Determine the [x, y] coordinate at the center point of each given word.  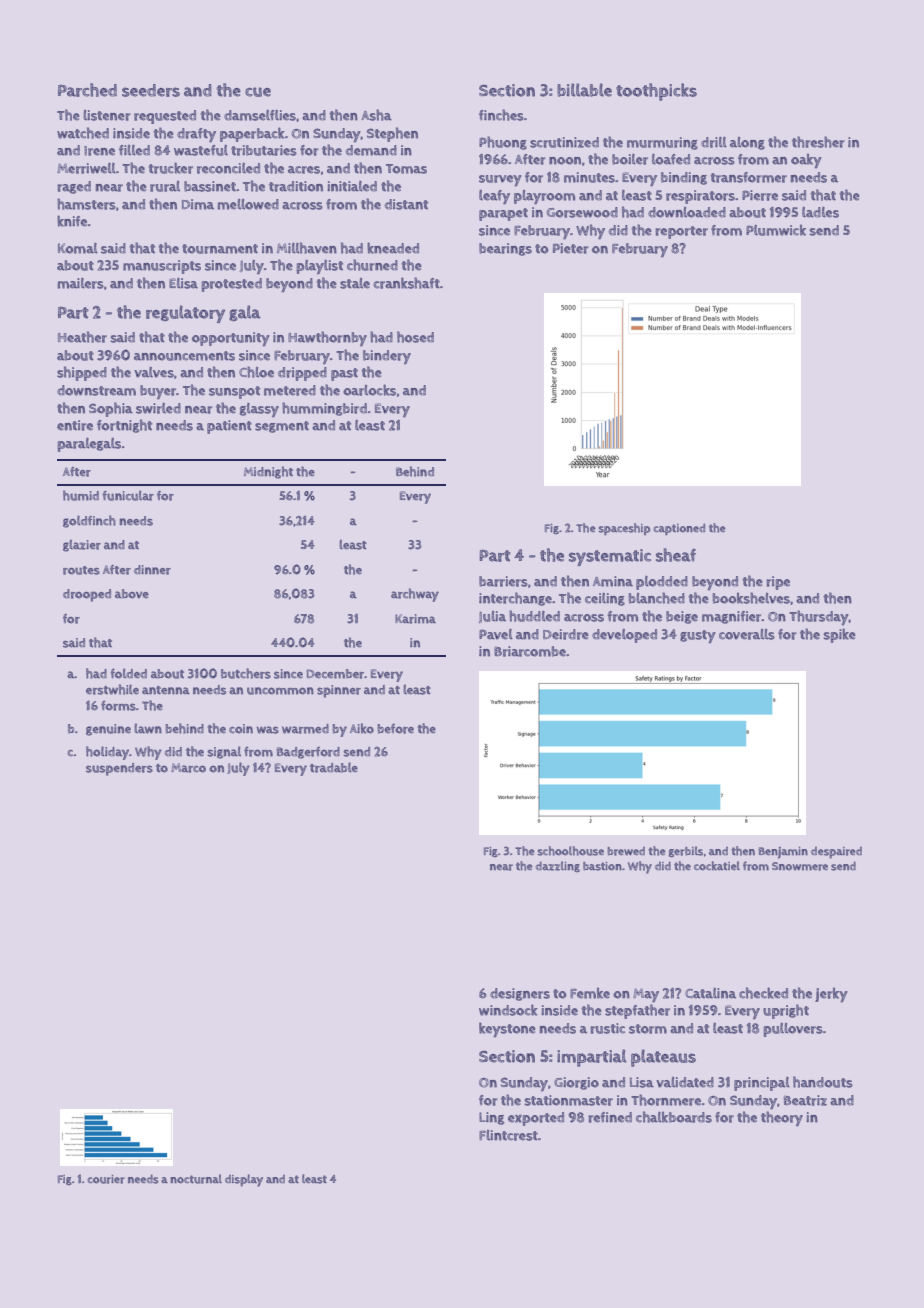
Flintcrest [508, 1135]
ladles [820, 212]
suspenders [119, 769]
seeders [151, 90]
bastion [602, 866]
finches [501, 115]
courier [106, 1179]
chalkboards [674, 1117]
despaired [836, 852]
